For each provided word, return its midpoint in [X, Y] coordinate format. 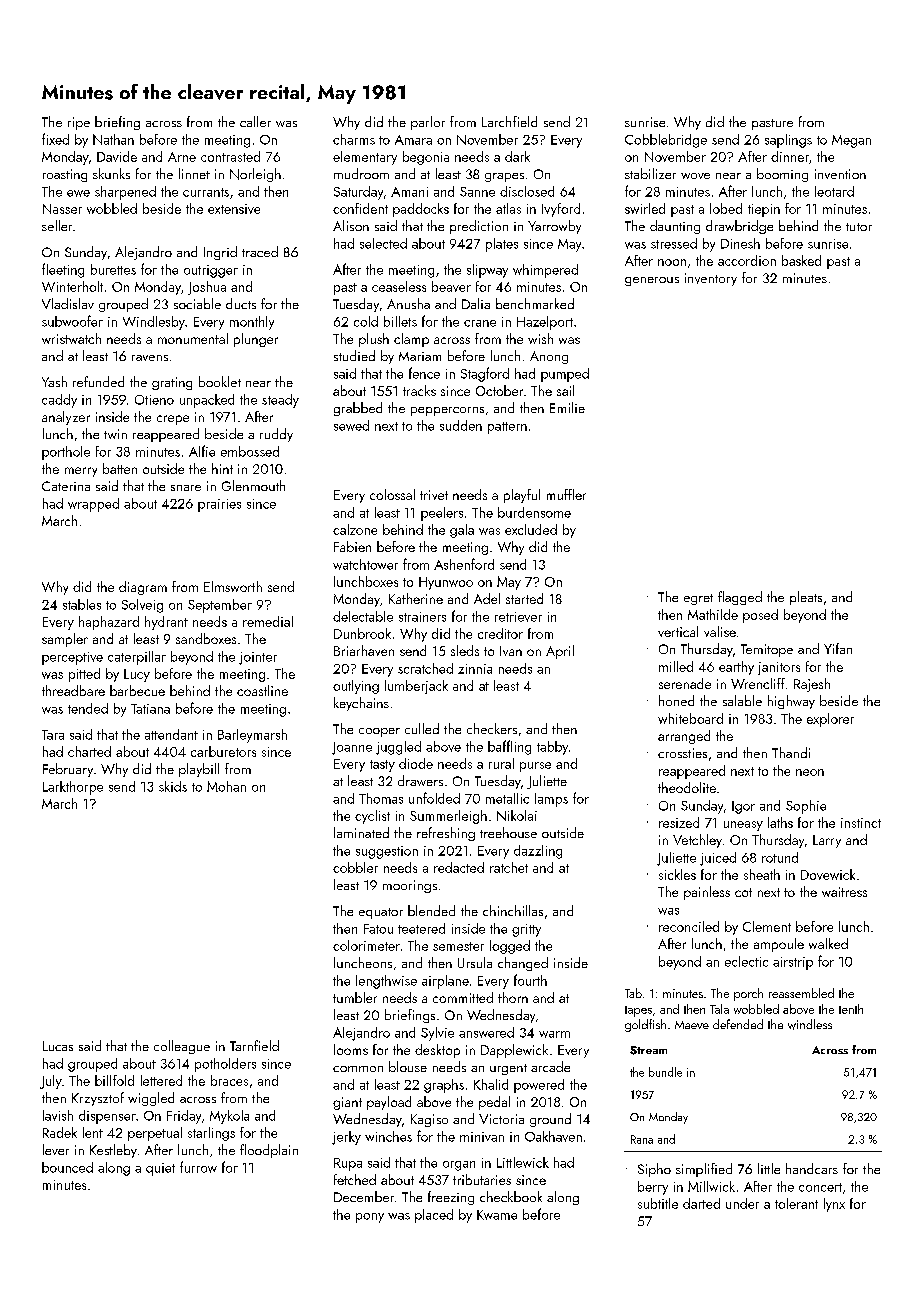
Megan [851, 141]
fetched [355, 1179]
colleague [182, 1047]
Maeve [692, 1025]
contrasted [230, 156]
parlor [428, 123]
